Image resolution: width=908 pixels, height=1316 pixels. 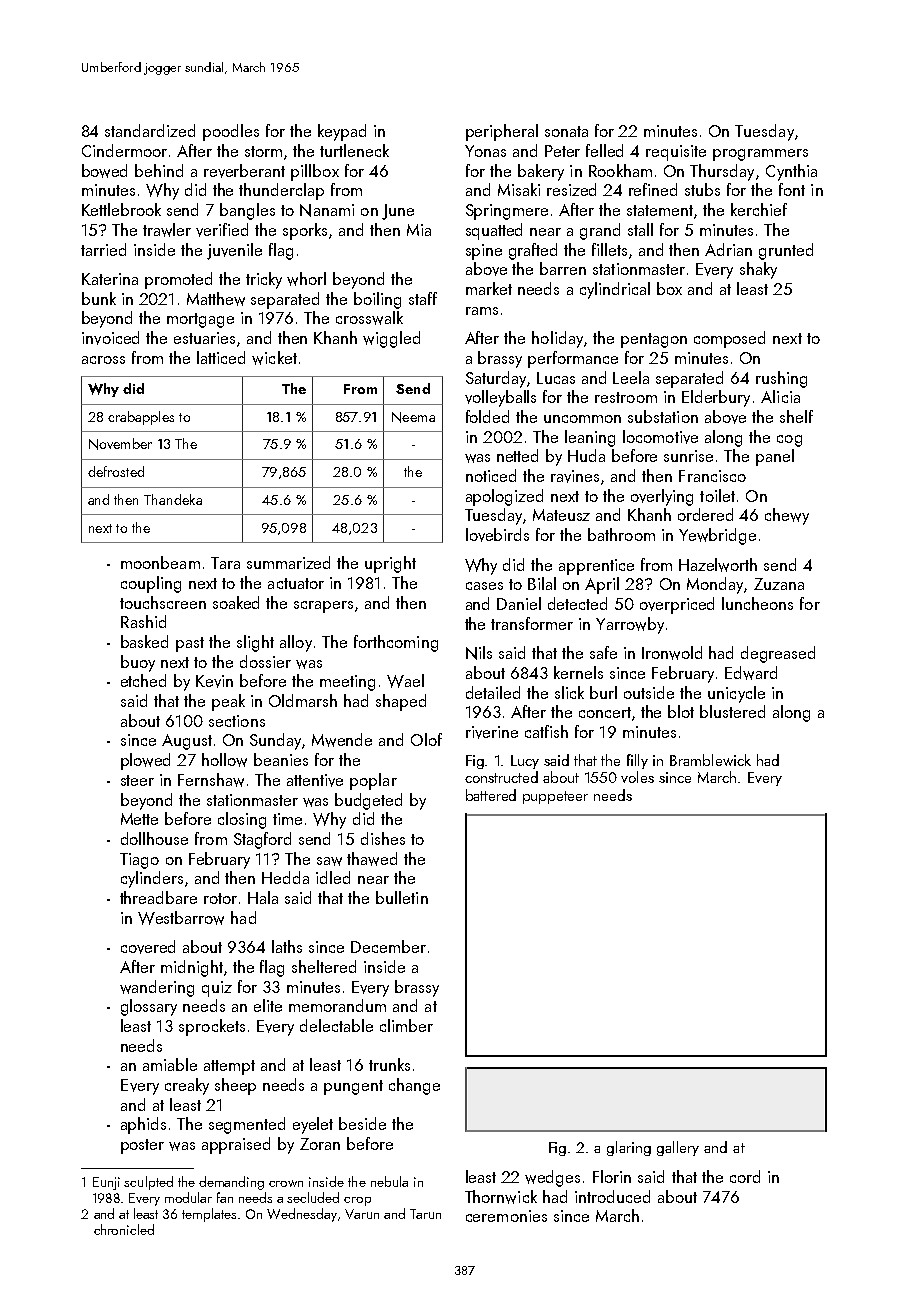 What do you see at coordinates (663, 416) in the image?
I see `substation` at bounding box center [663, 416].
